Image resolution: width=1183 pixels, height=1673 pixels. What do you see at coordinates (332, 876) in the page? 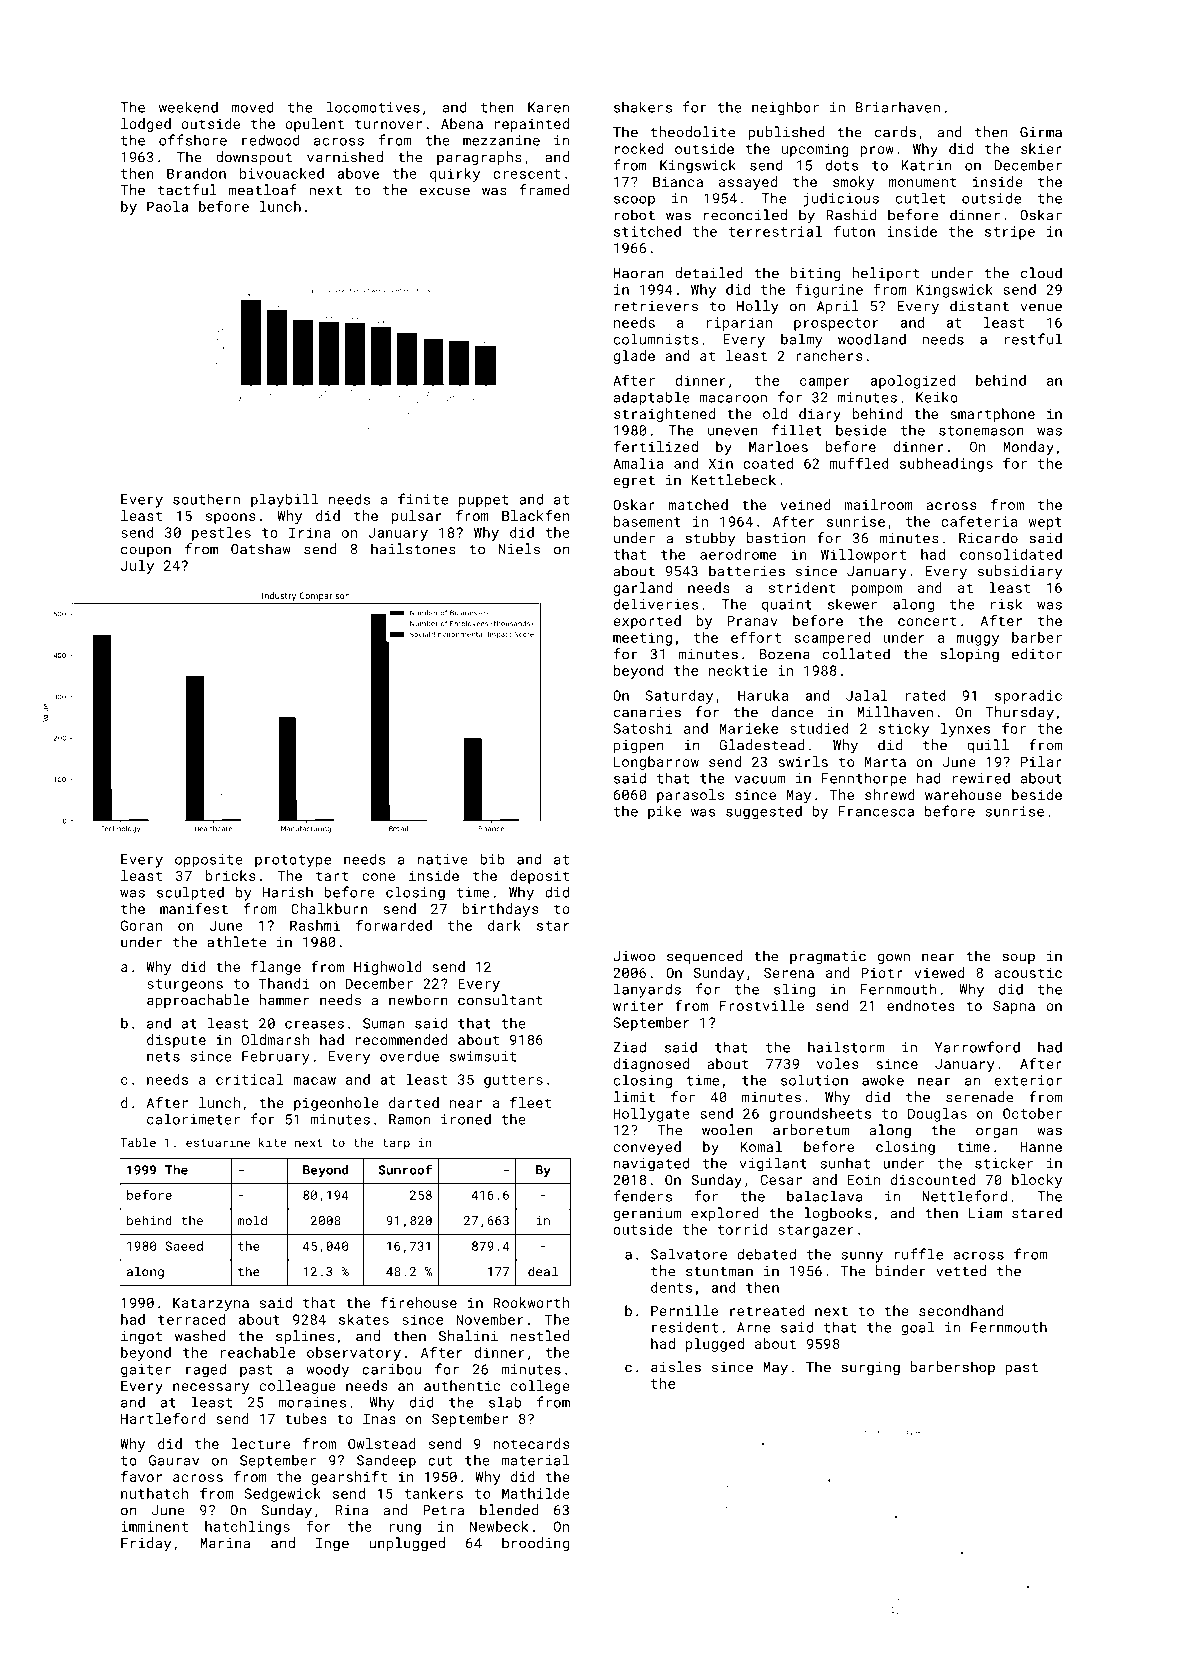
I see `tart` at bounding box center [332, 876].
